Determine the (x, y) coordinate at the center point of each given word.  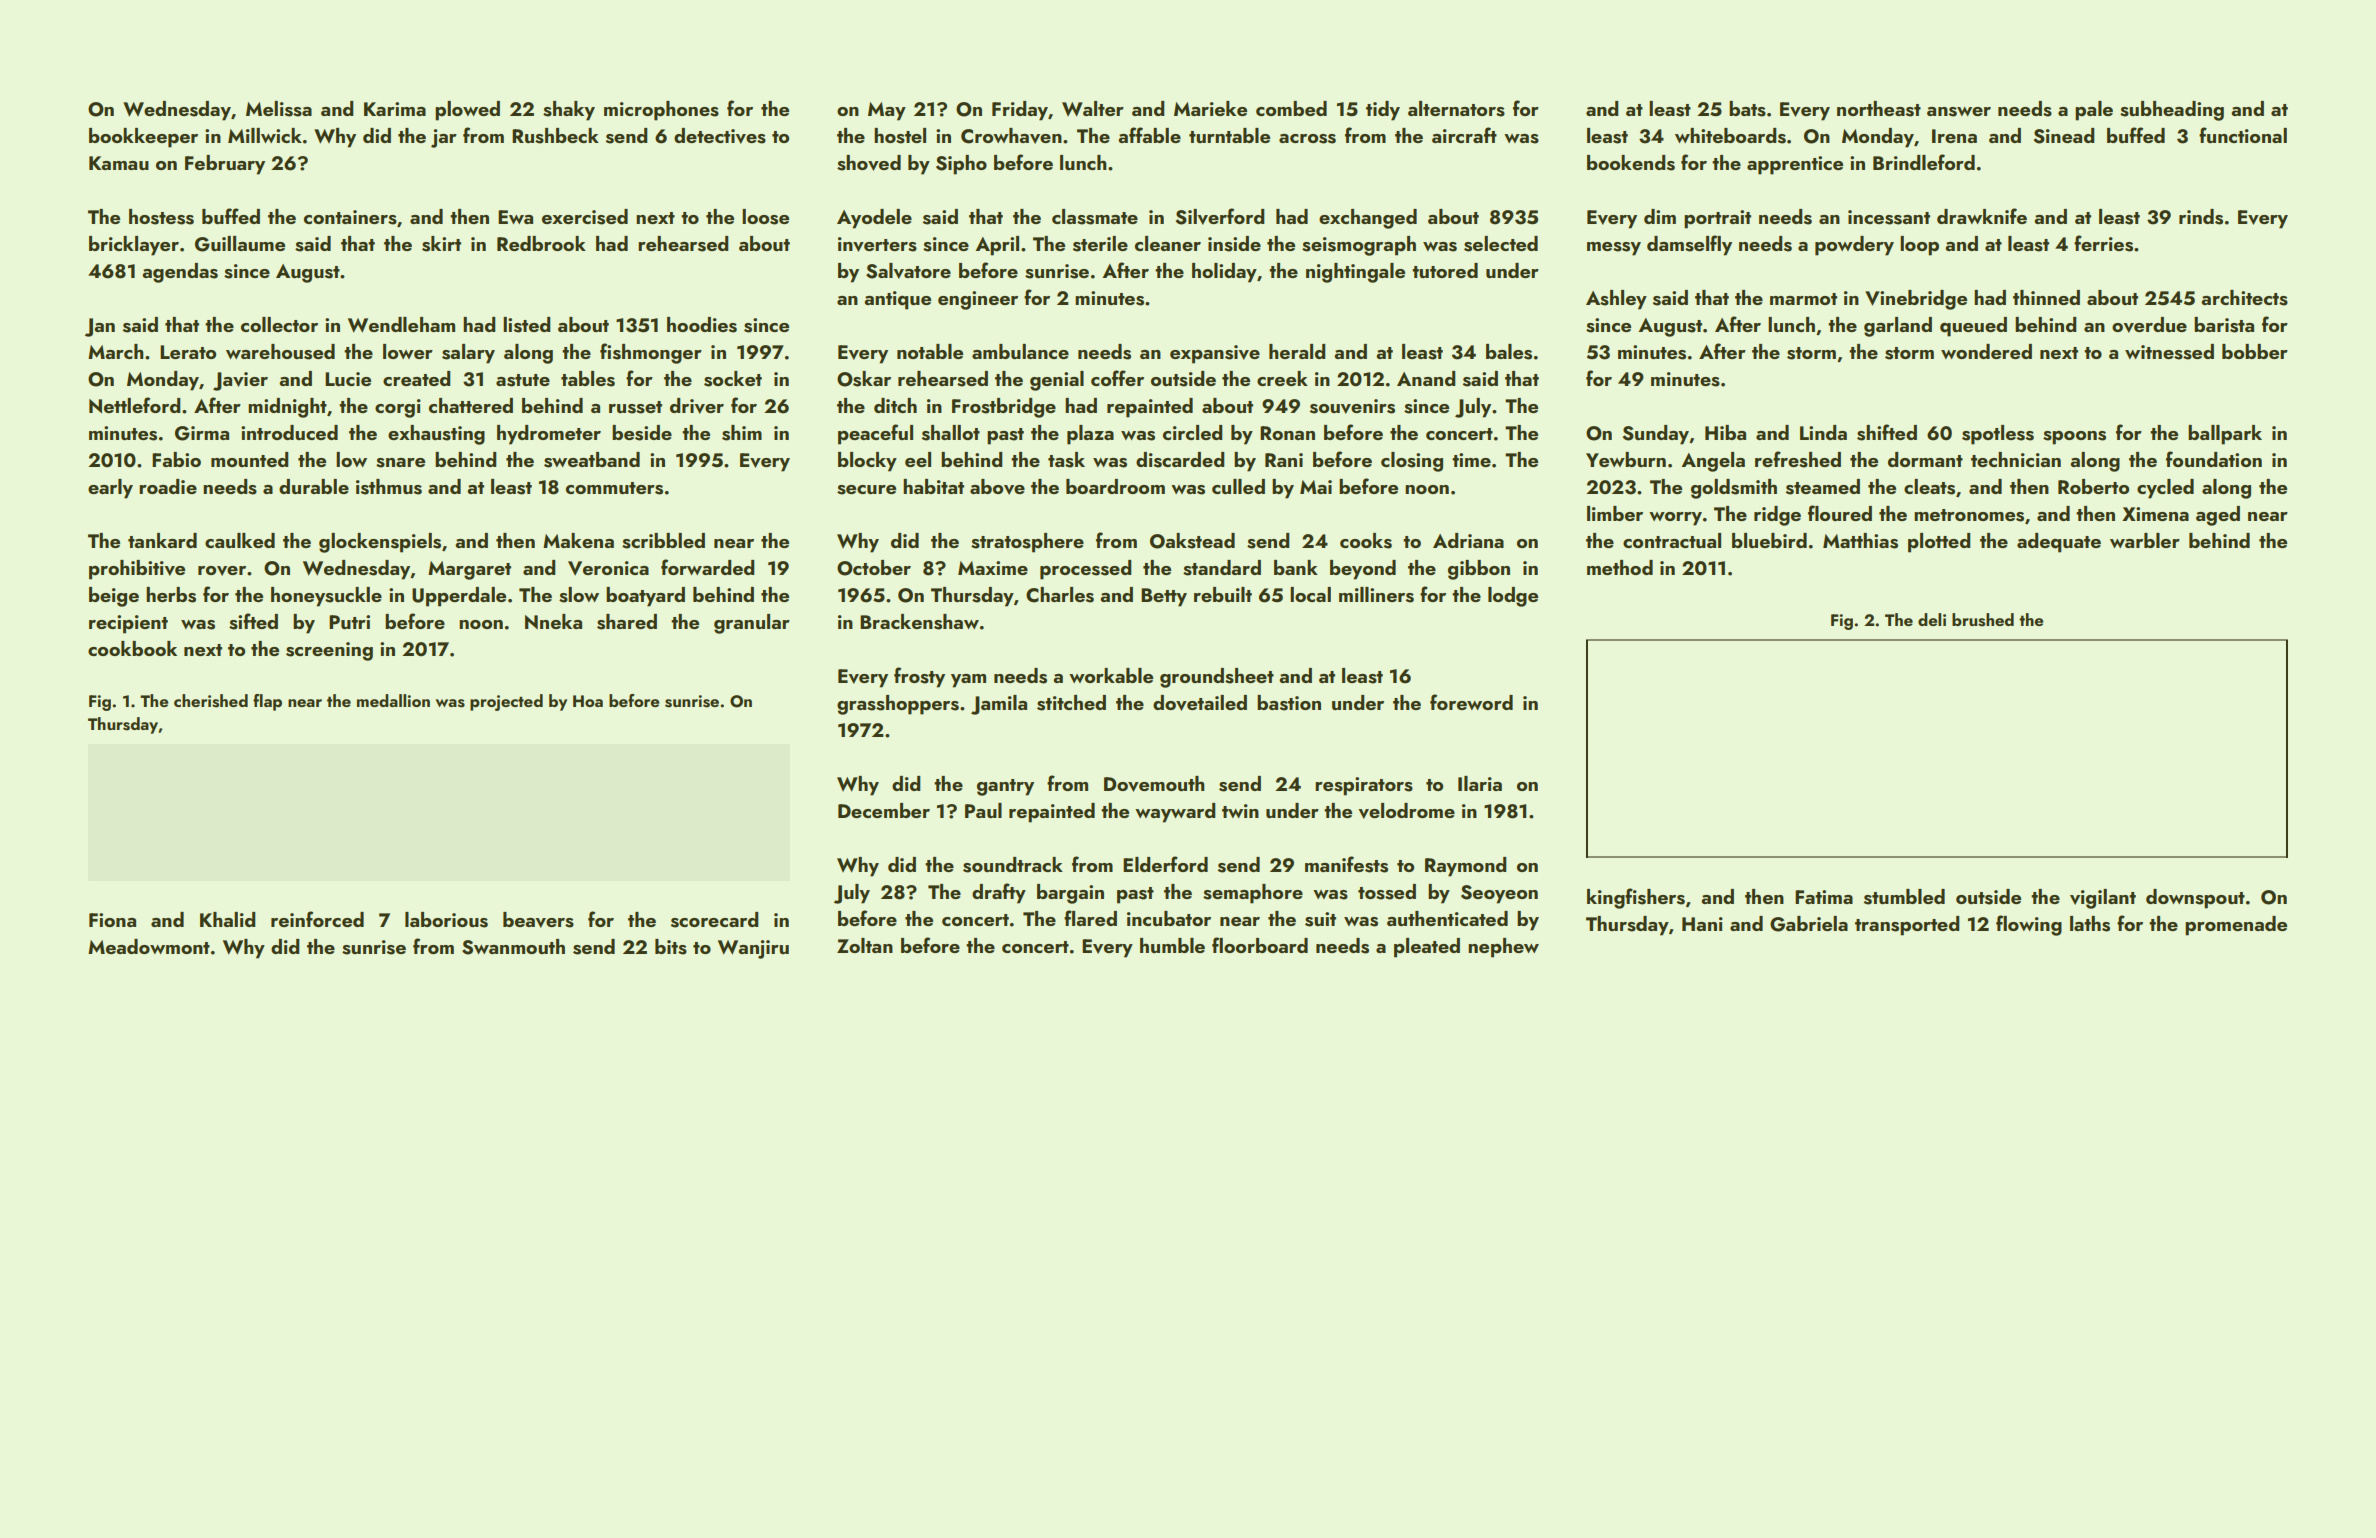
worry (1675, 519)
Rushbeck (555, 136)
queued (1973, 327)
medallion (393, 700)
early (110, 489)
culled (1238, 486)
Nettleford (135, 405)
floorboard (1260, 945)
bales (1509, 352)
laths (2090, 924)
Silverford (1220, 216)
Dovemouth (1154, 784)
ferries (2103, 243)
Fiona (112, 920)
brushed (1983, 620)
